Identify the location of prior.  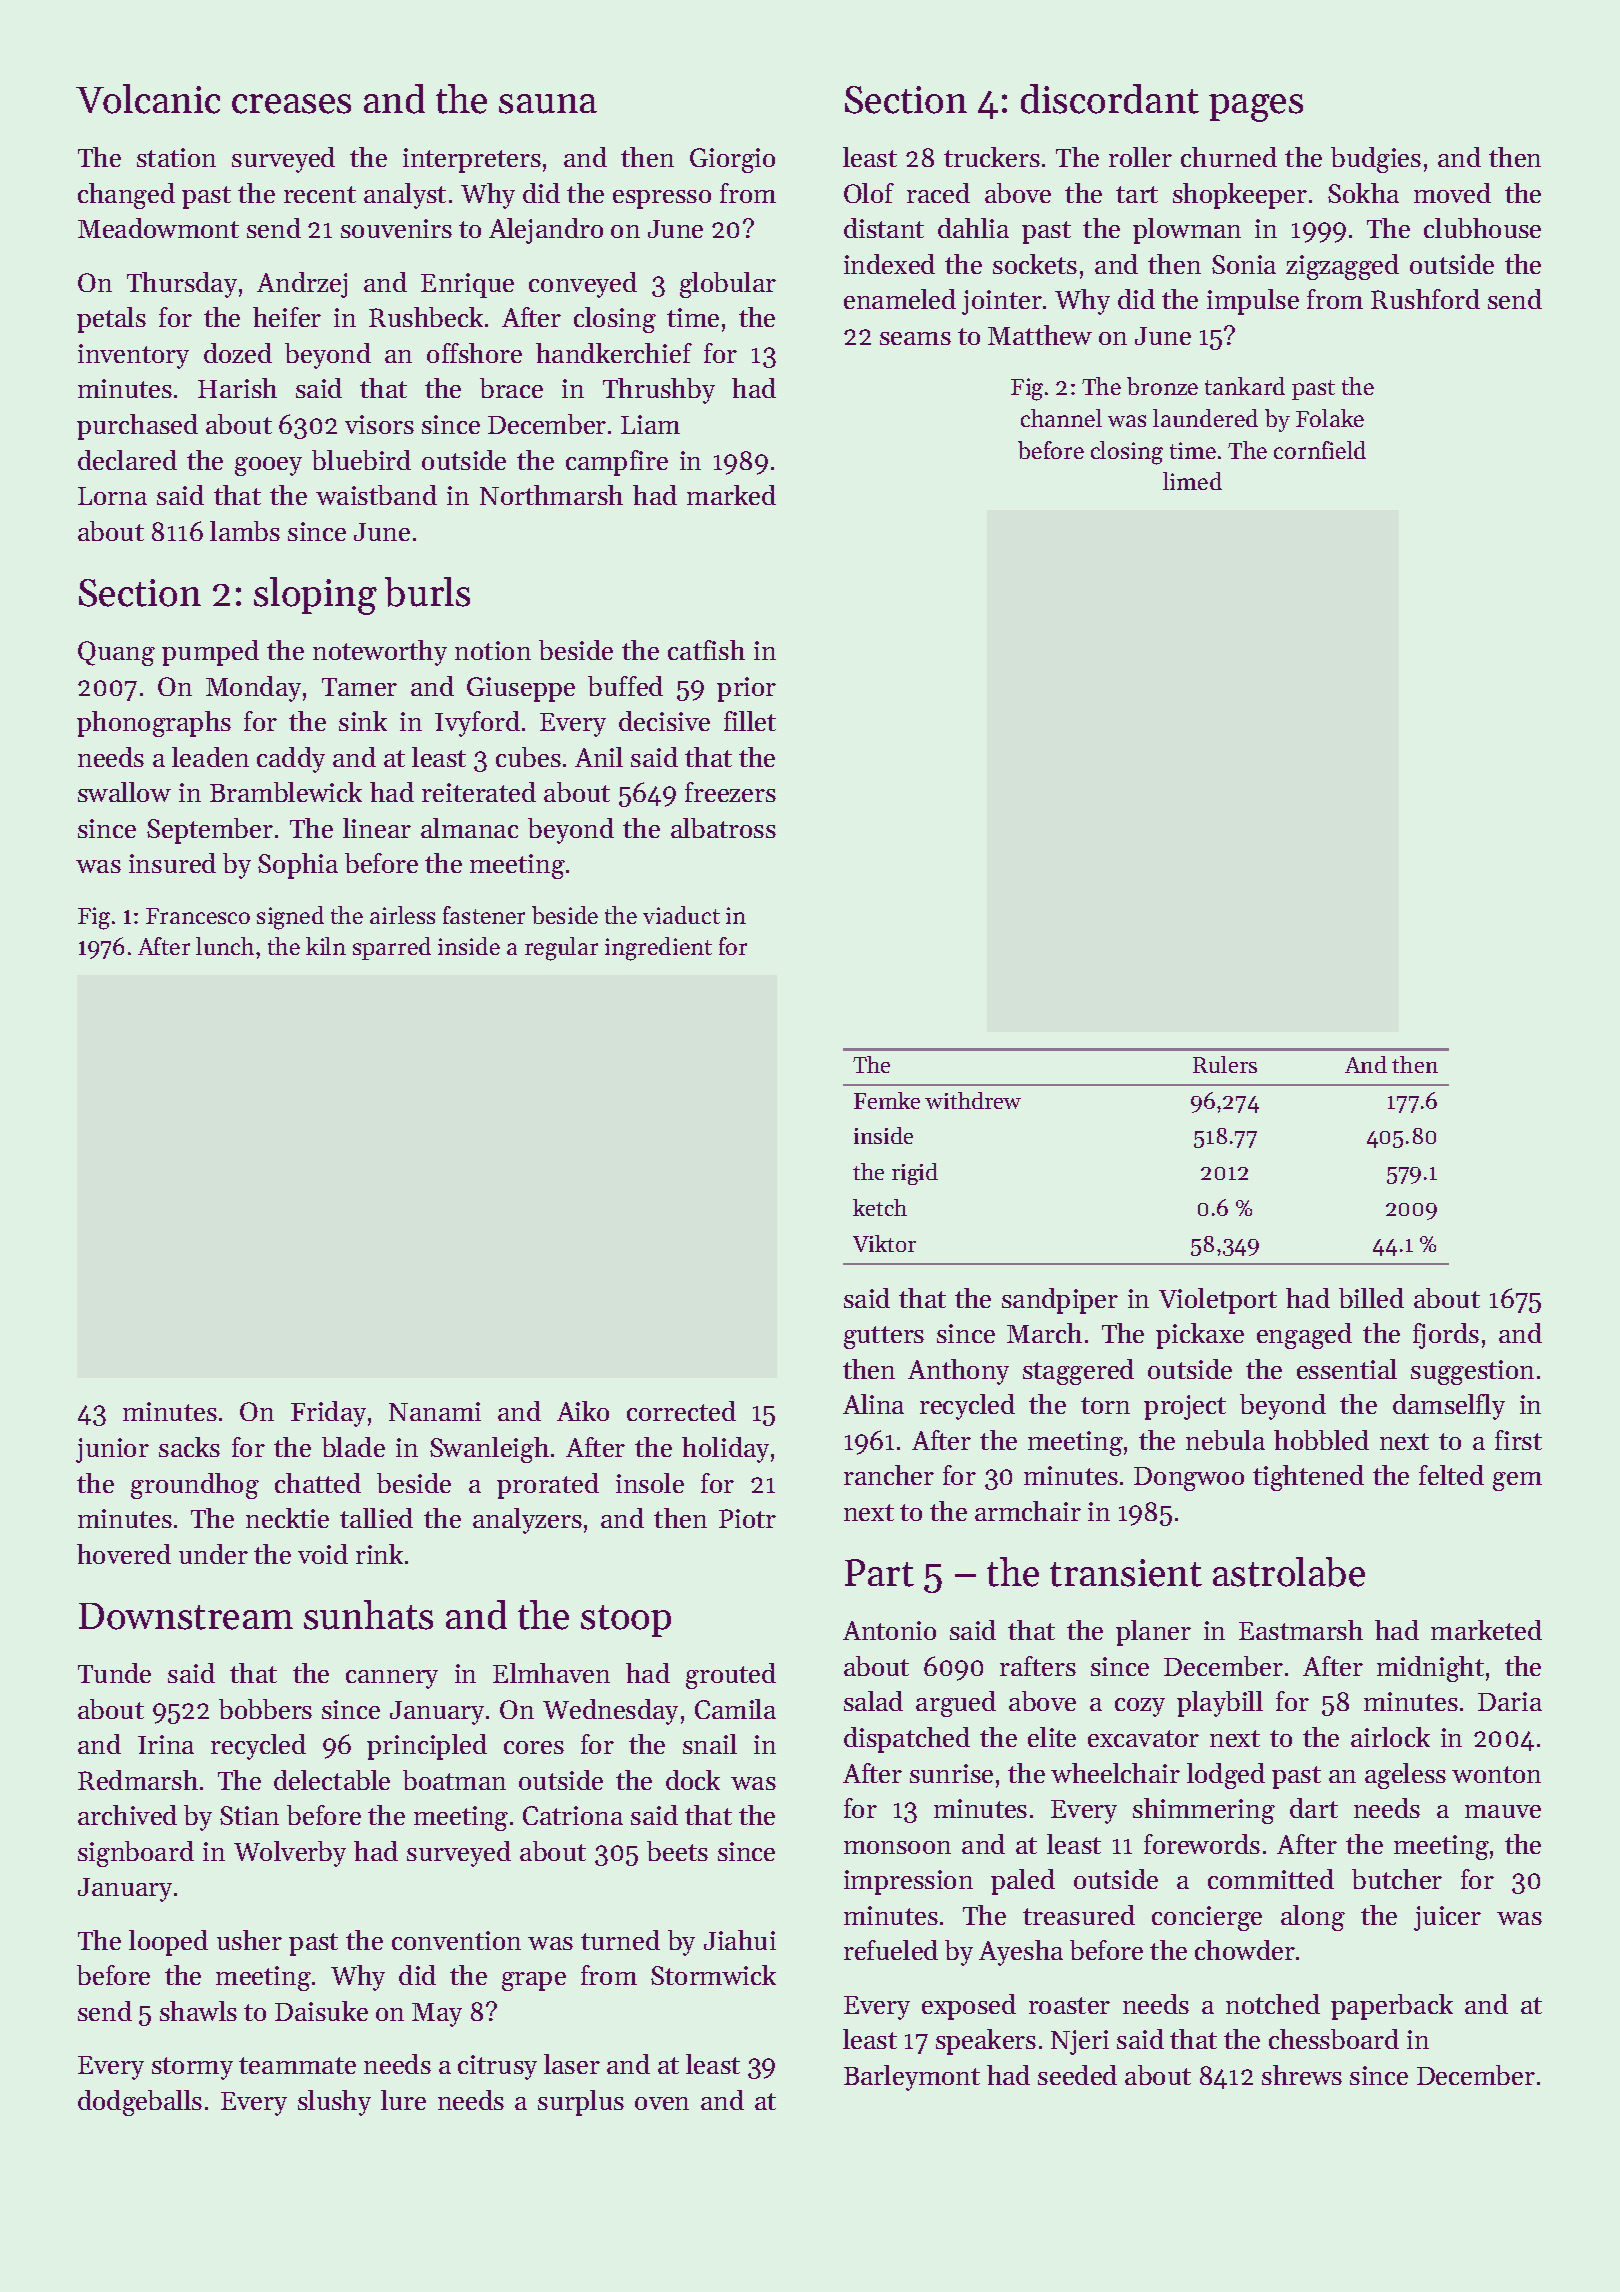
(746, 689).
